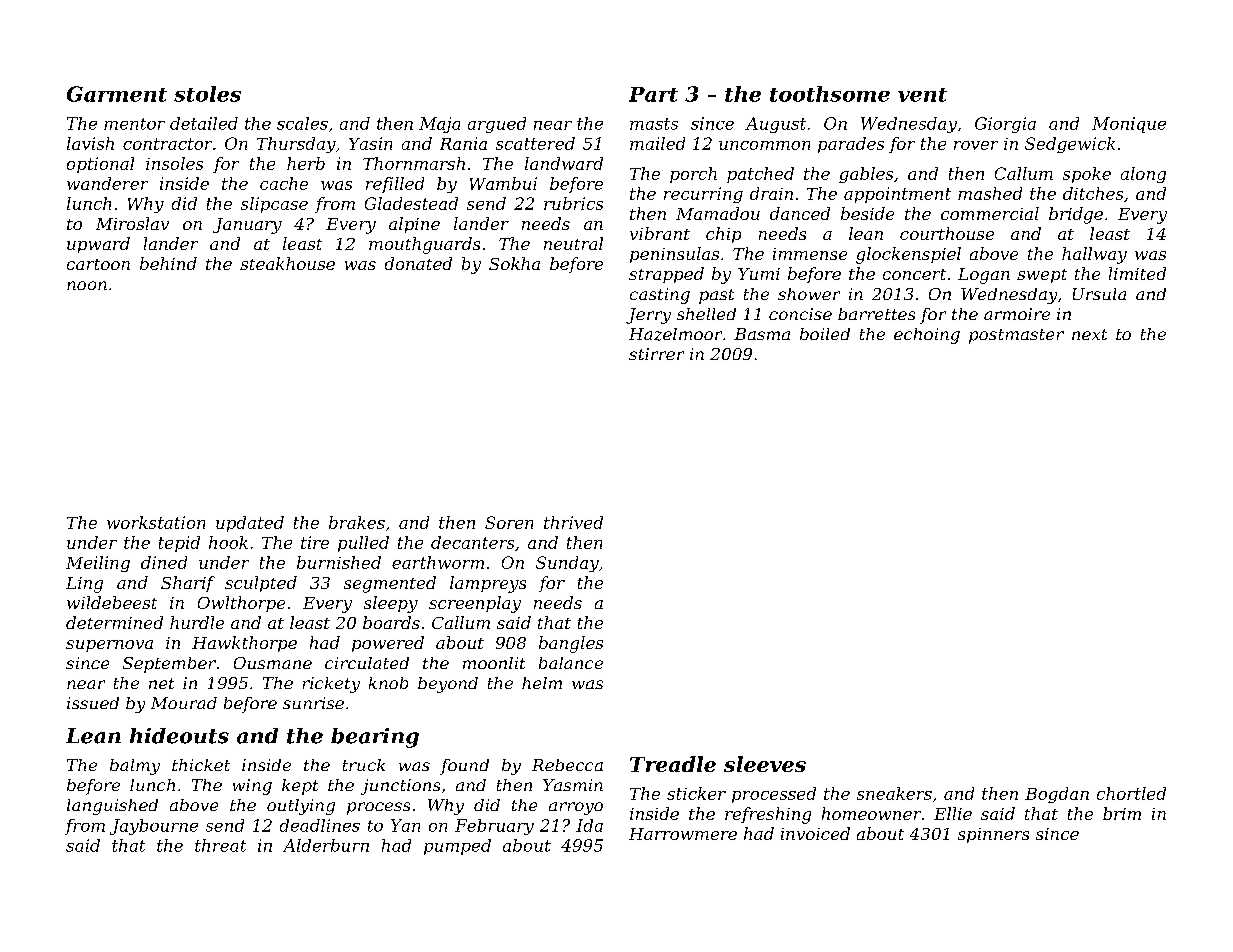 The height and width of the document is (952, 1233). I want to click on next, so click(1089, 334).
